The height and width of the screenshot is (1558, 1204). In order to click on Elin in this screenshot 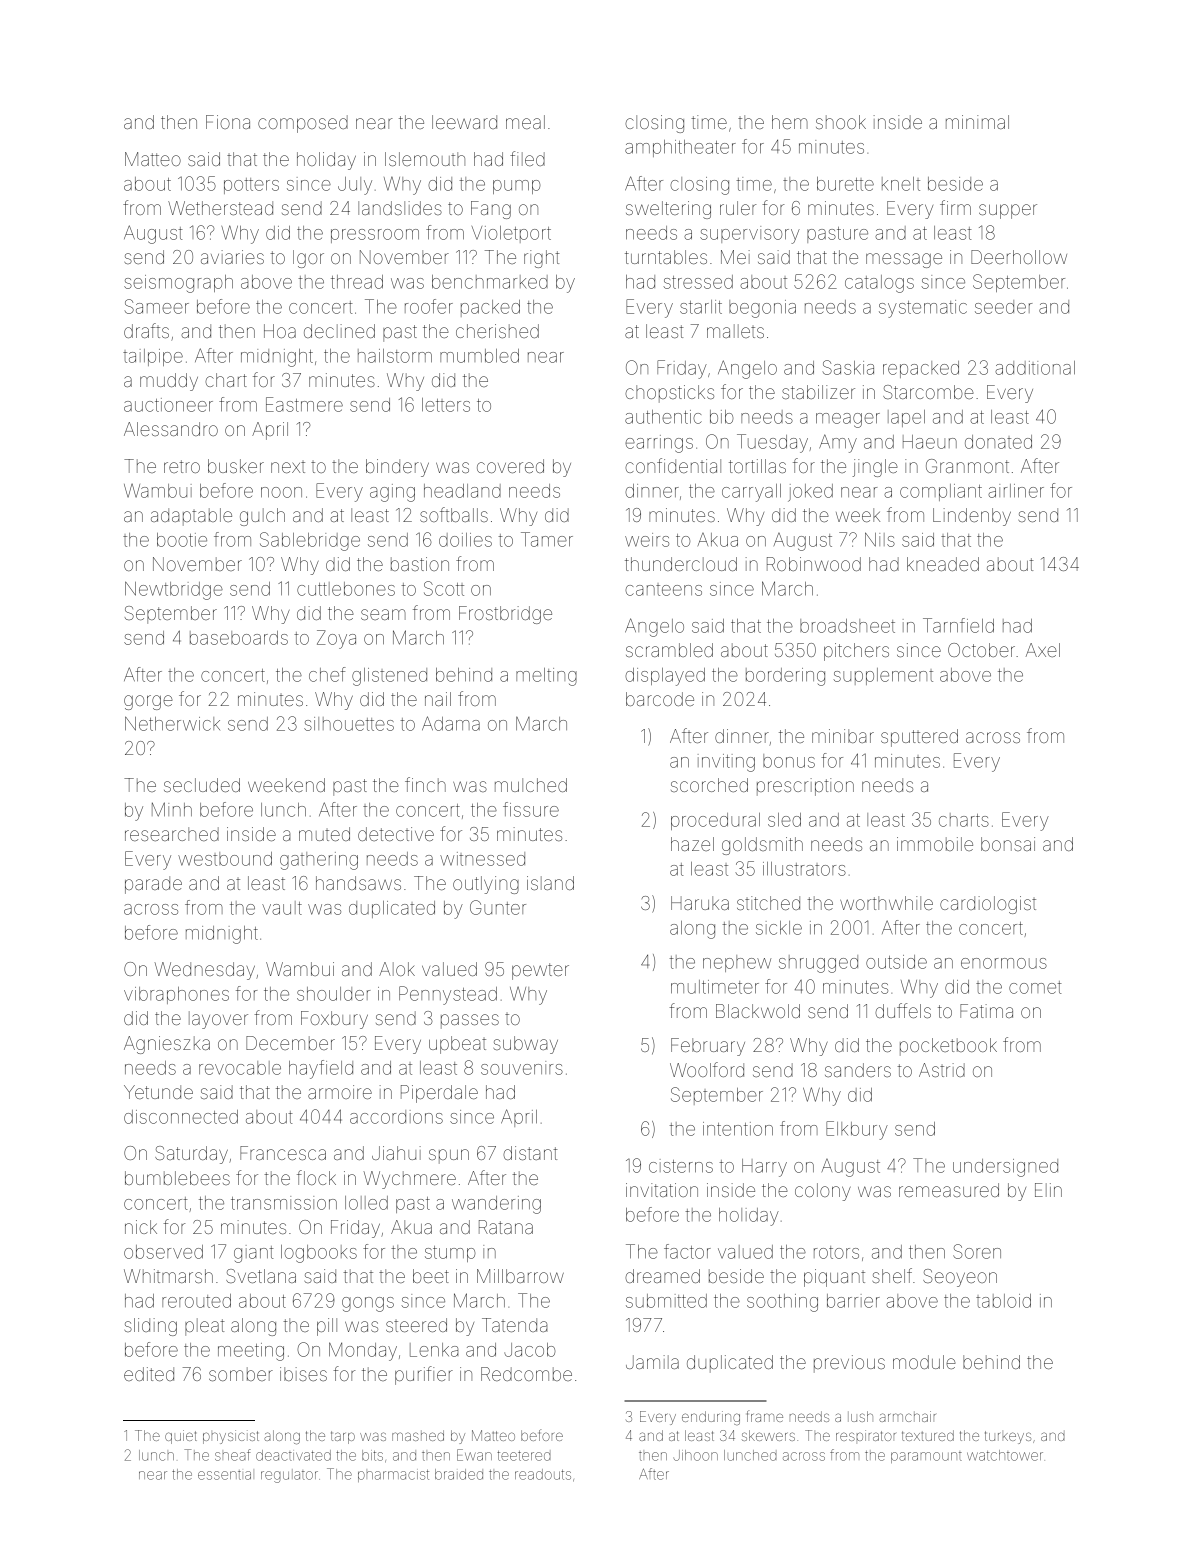, I will do `click(1048, 1190)`.
